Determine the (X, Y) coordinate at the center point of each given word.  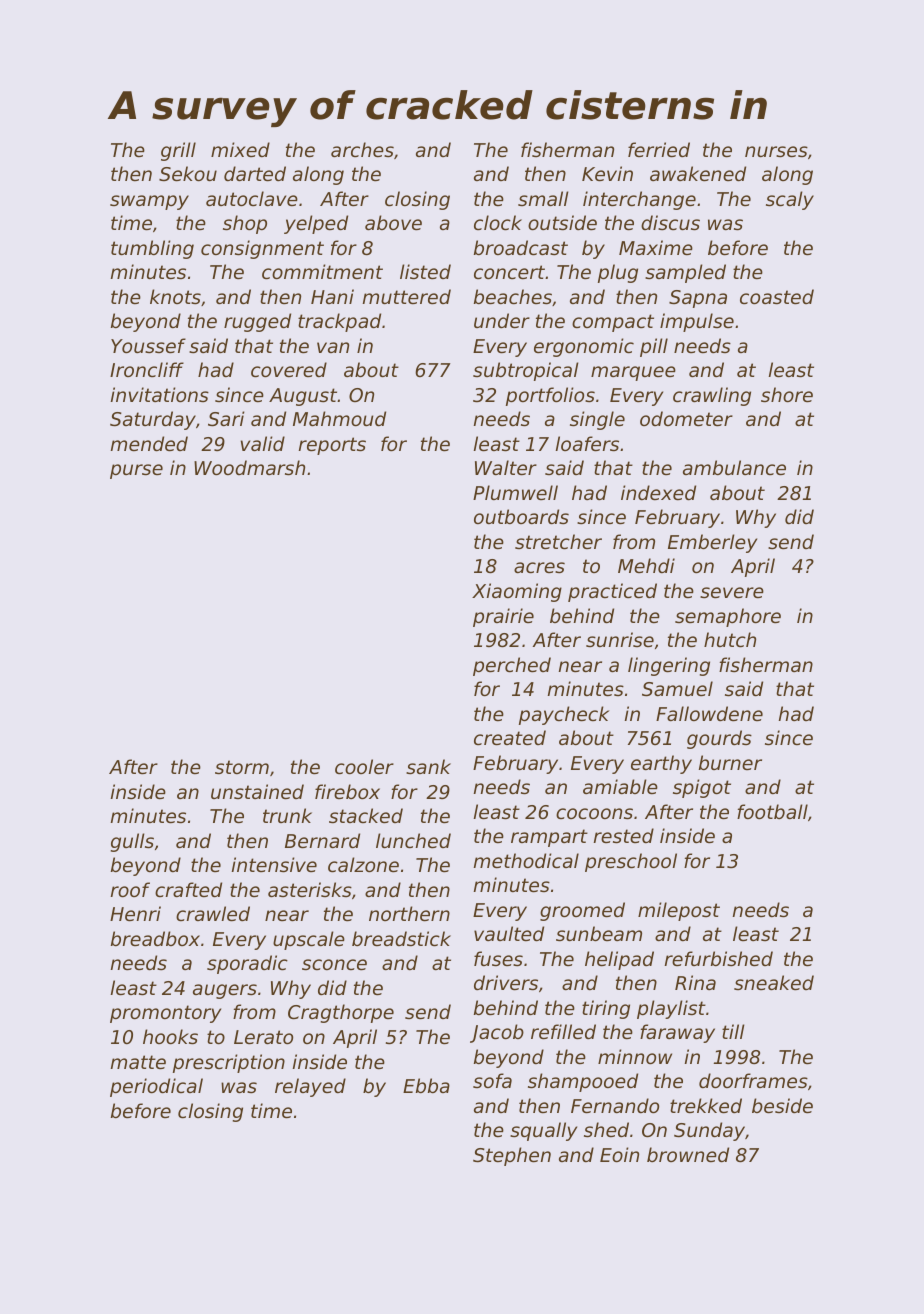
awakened (698, 173)
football (772, 811)
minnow (635, 1056)
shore (787, 394)
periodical (156, 1087)
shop (245, 224)
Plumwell (515, 492)
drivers (506, 983)
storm (242, 767)
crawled (213, 914)
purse (136, 471)
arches (362, 149)
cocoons (594, 814)
